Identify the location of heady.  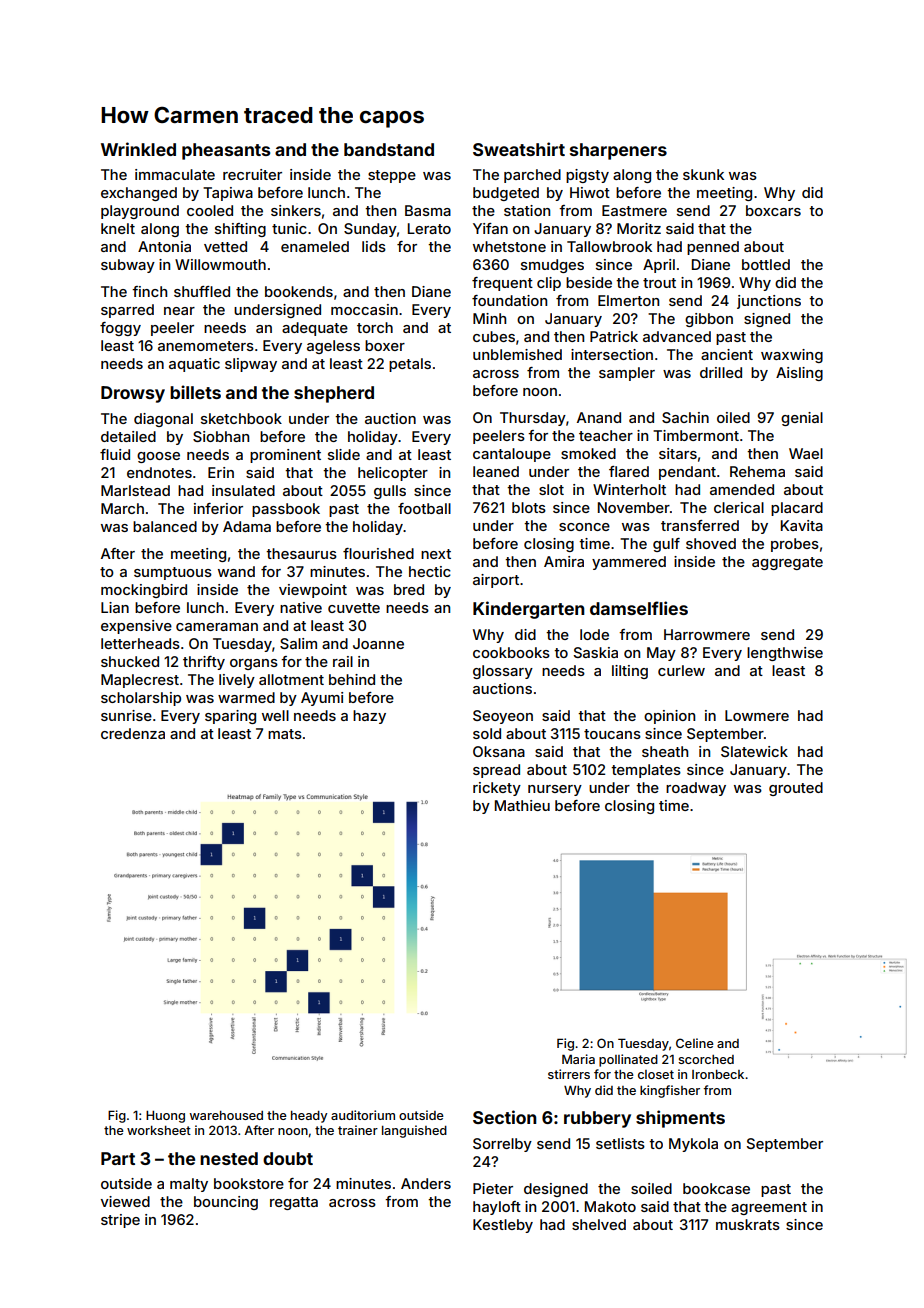
(309, 1117).
